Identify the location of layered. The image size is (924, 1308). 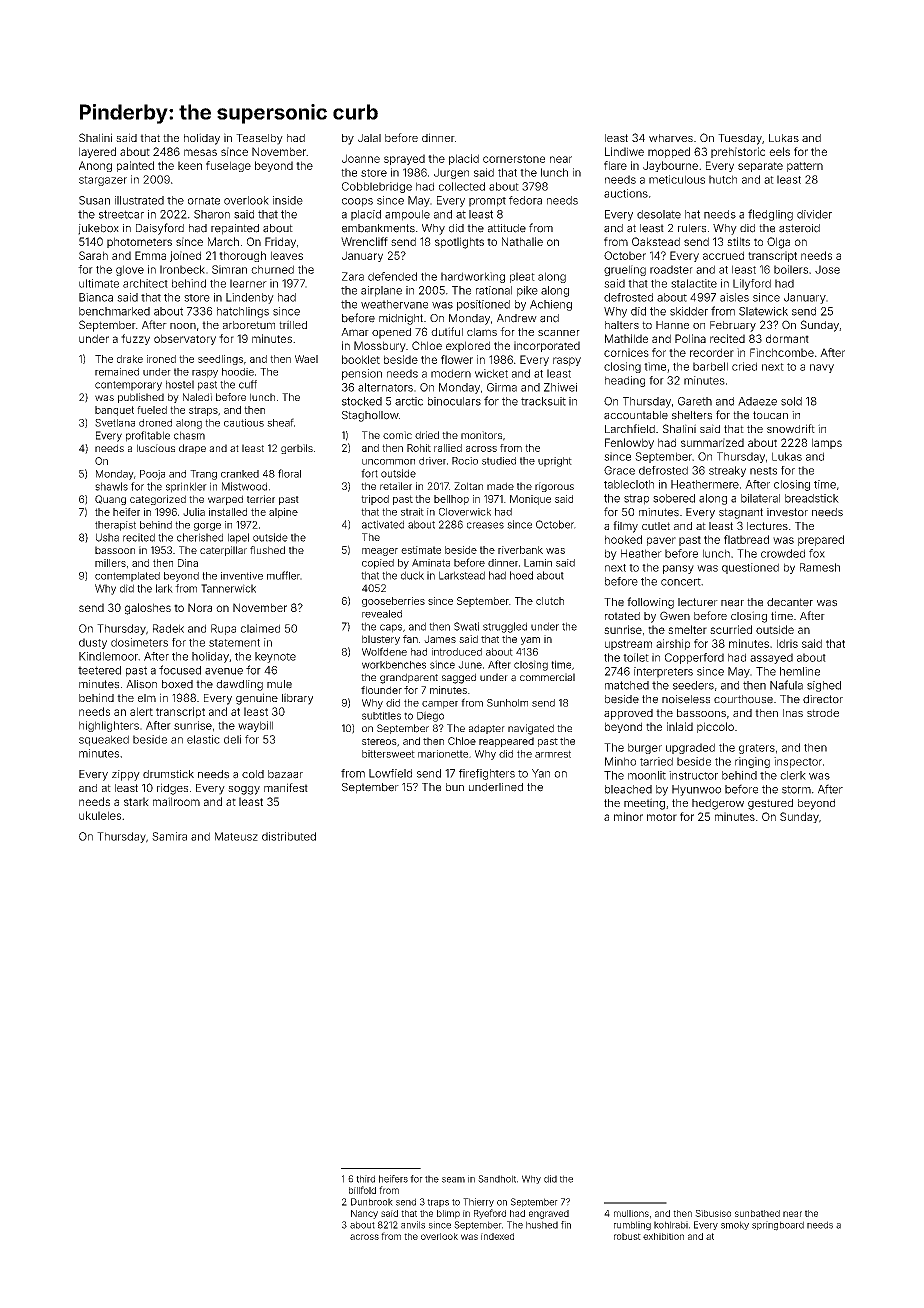
(97, 152).
